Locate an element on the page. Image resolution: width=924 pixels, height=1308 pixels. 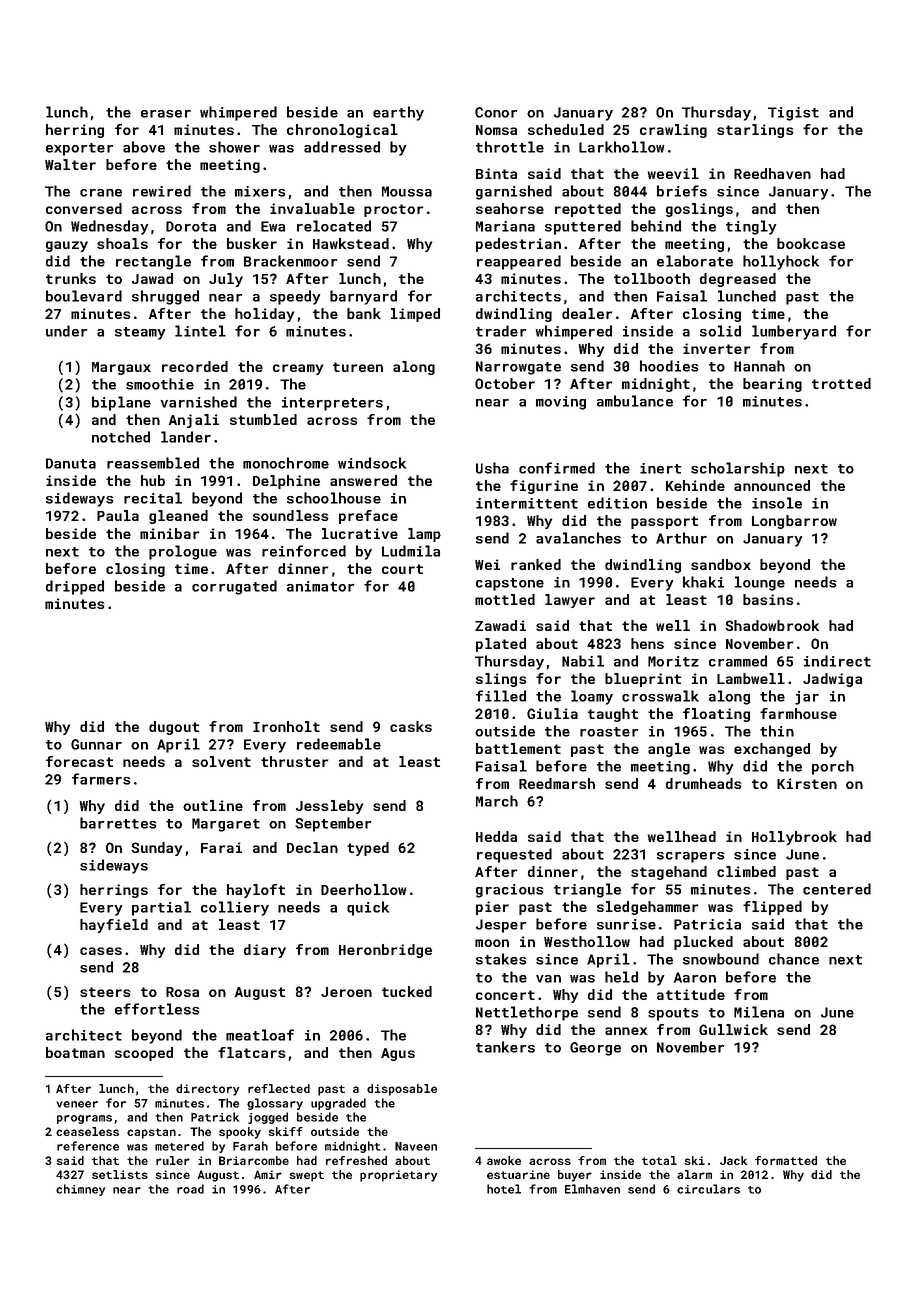
prologue is located at coordinates (183, 552).
